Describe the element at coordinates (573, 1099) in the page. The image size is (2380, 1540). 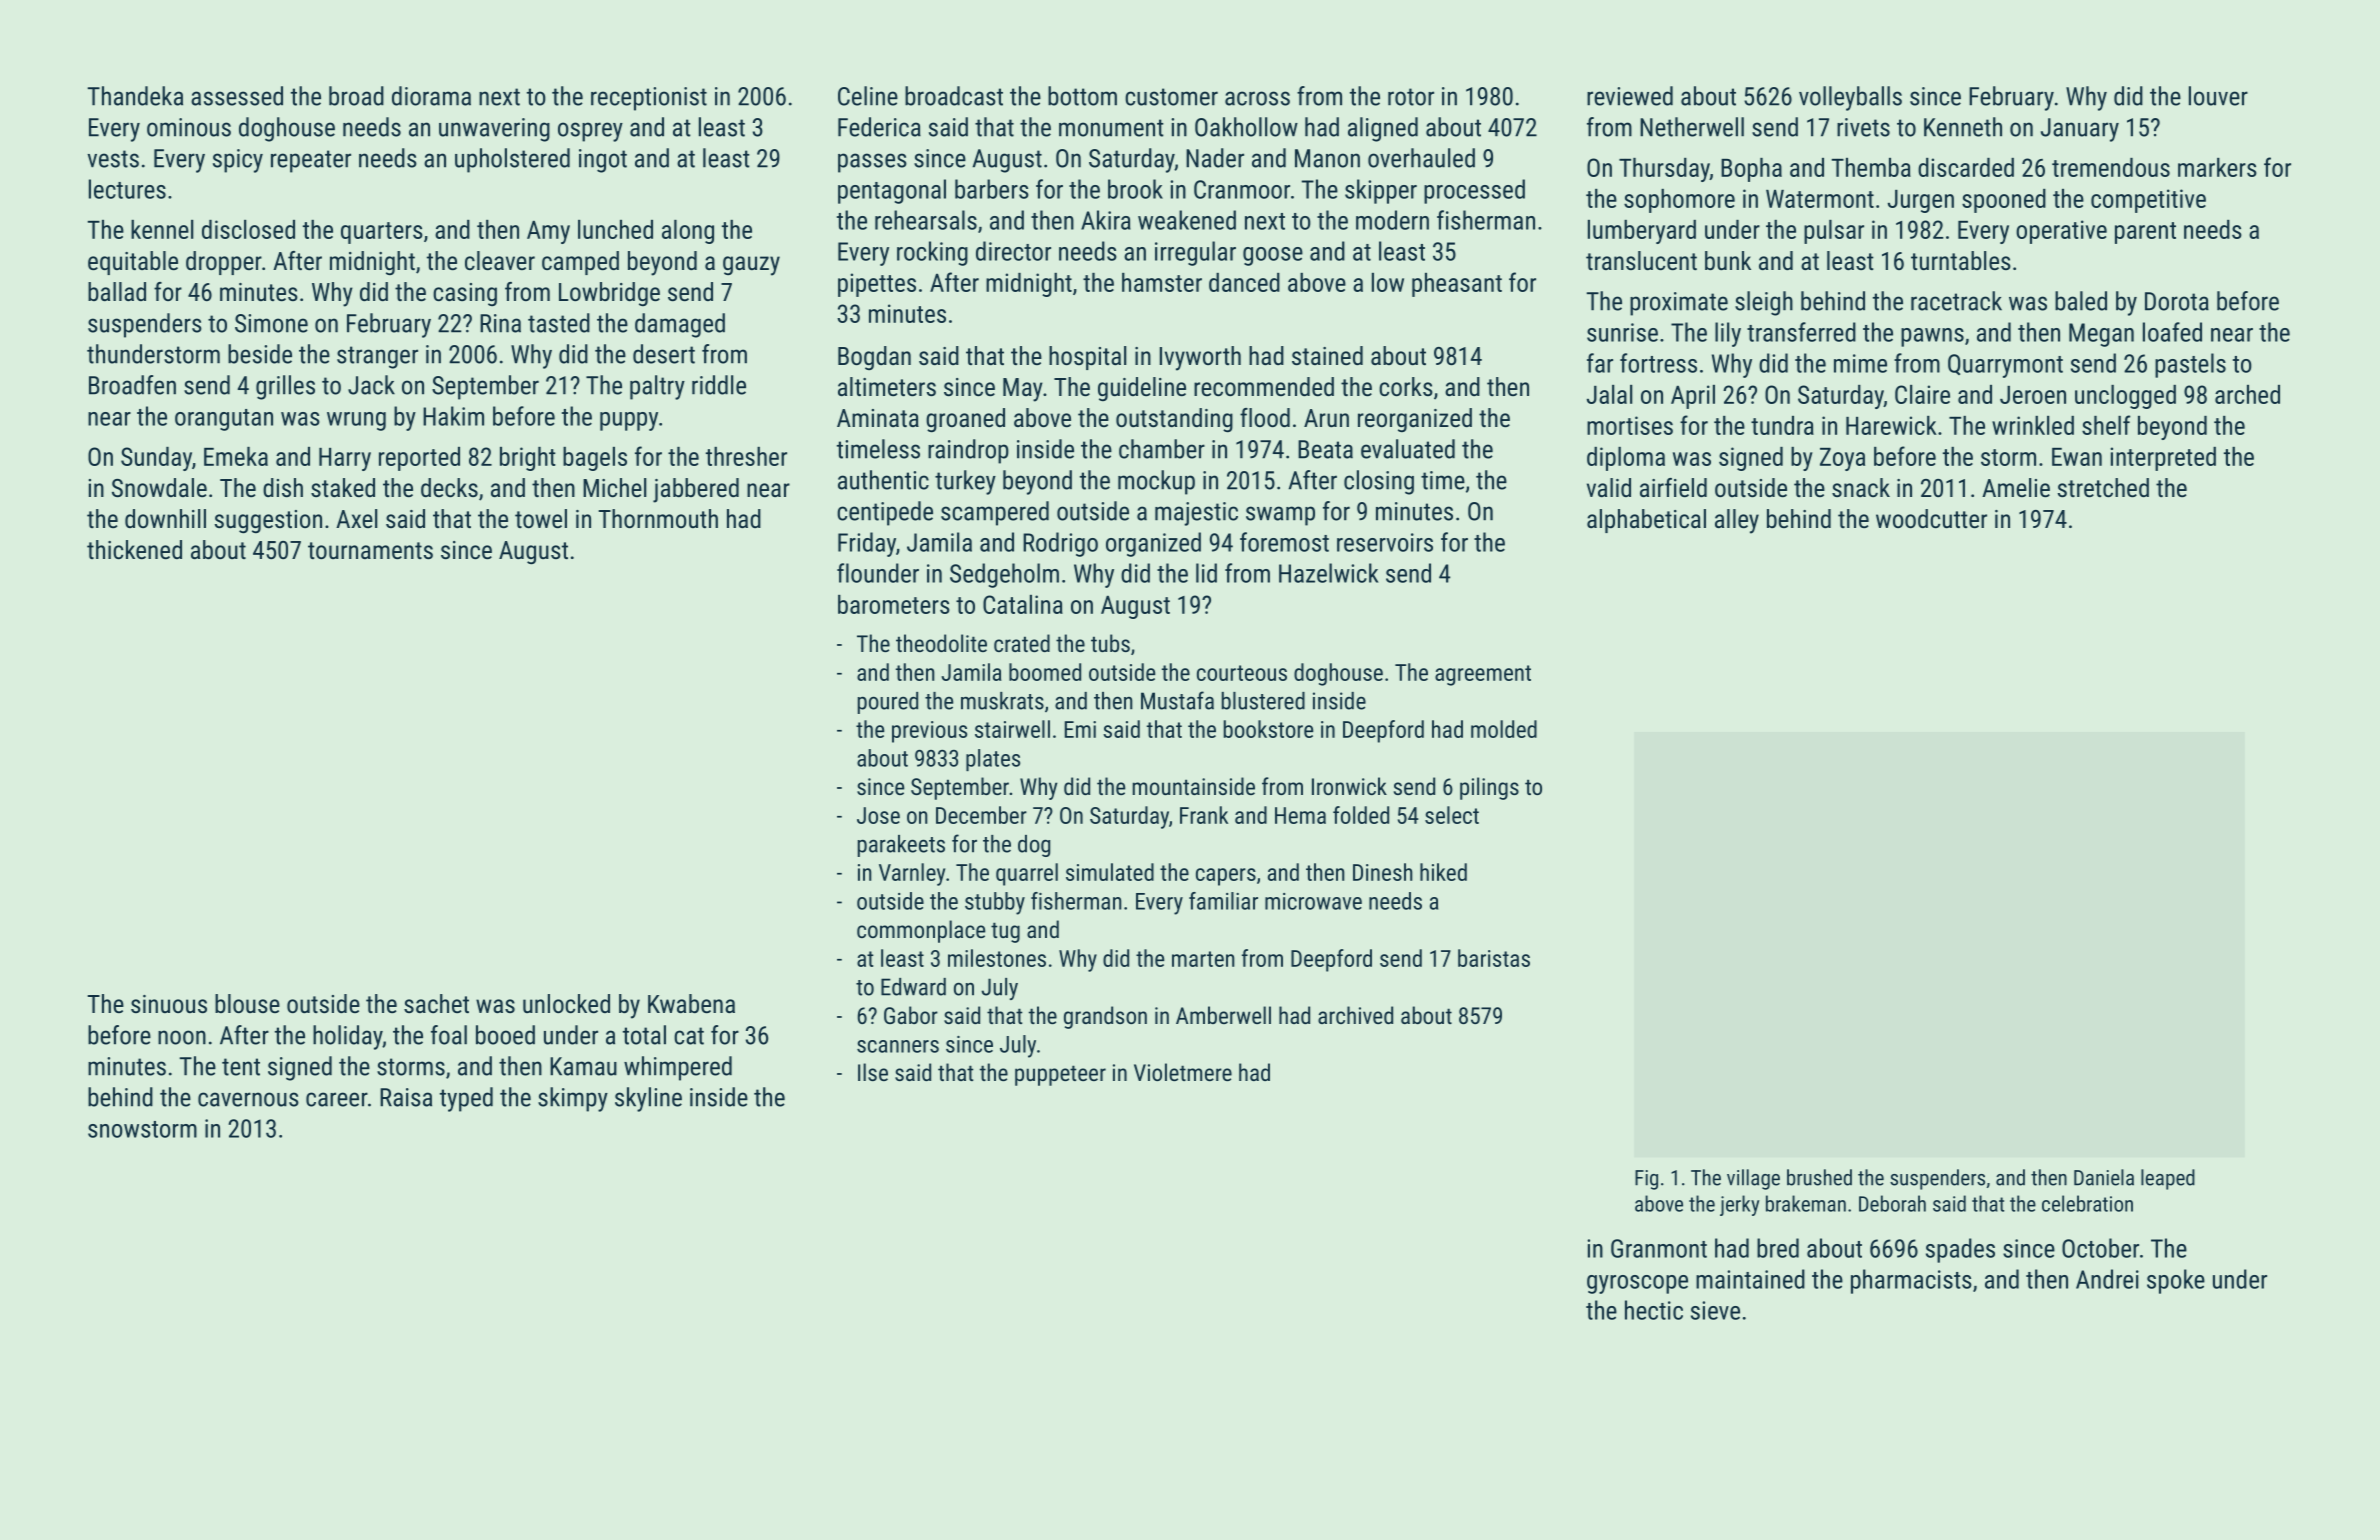
I see `skimpy` at that location.
